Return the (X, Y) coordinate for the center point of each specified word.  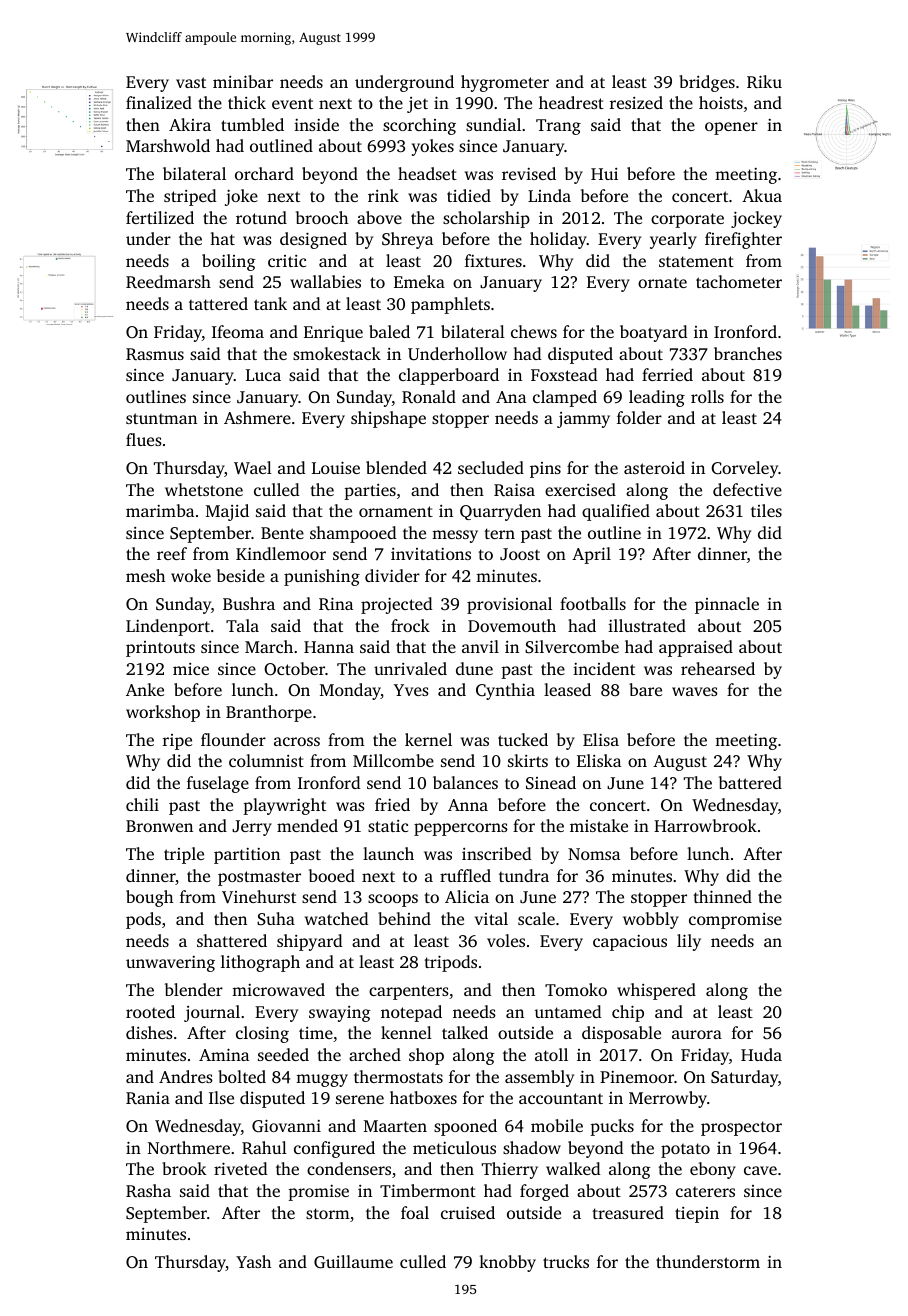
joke (241, 197)
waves (695, 691)
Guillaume (353, 1262)
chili (142, 804)
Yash (253, 1261)
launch (388, 853)
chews (534, 331)
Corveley (744, 469)
